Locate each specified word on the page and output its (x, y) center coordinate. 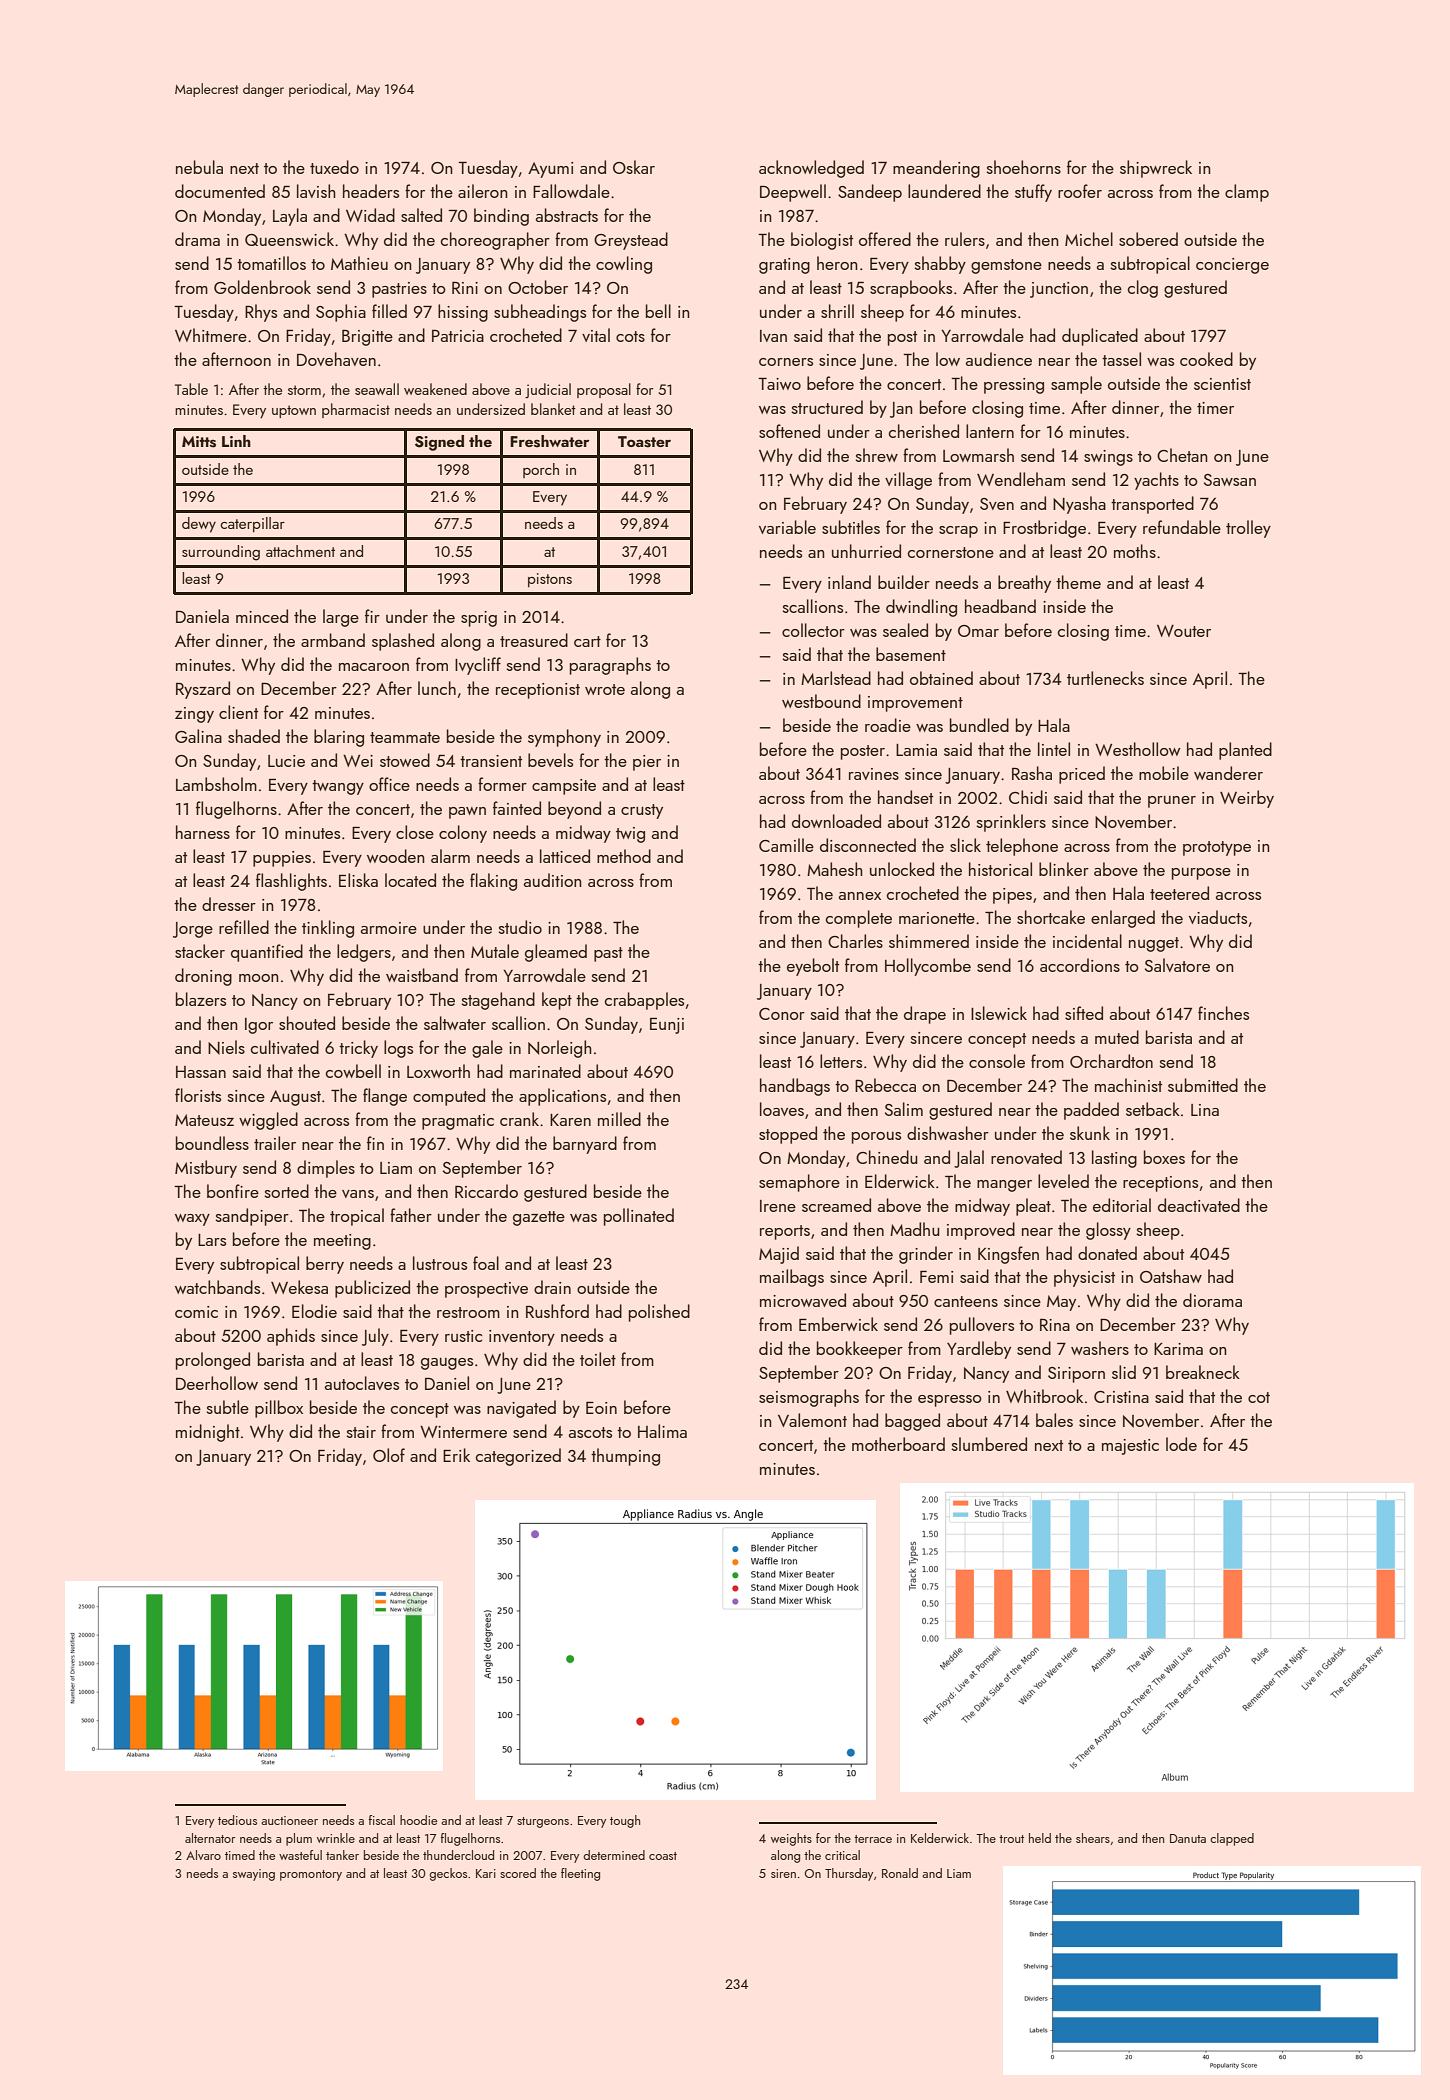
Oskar (634, 167)
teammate (405, 737)
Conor (782, 1014)
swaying (254, 1875)
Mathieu (359, 263)
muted (1117, 1037)
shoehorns (1024, 167)
